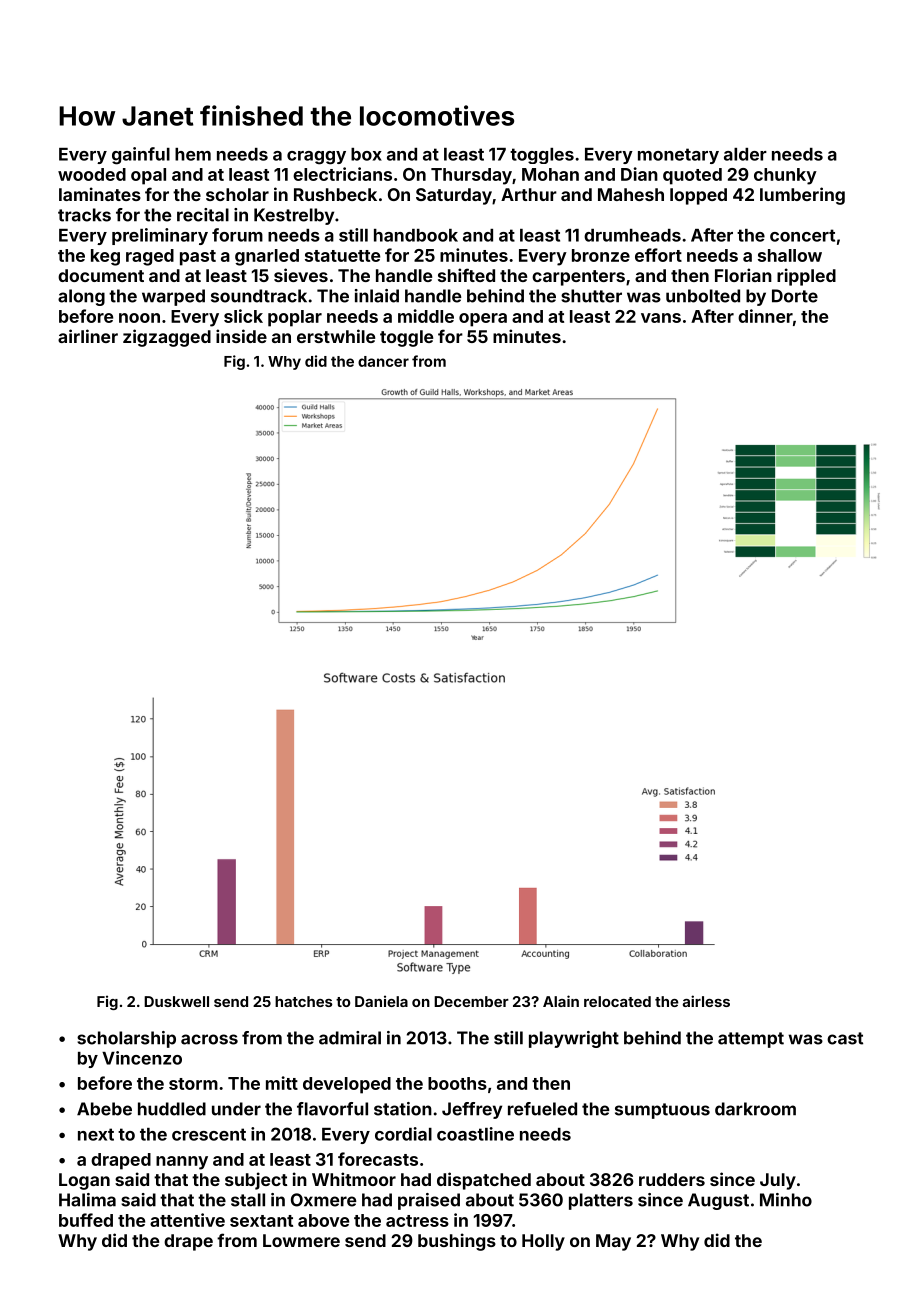 The height and width of the image is (1308, 924). What do you see at coordinates (550, 174) in the image?
I see `Mohan` at bounding box center [550, 174].
